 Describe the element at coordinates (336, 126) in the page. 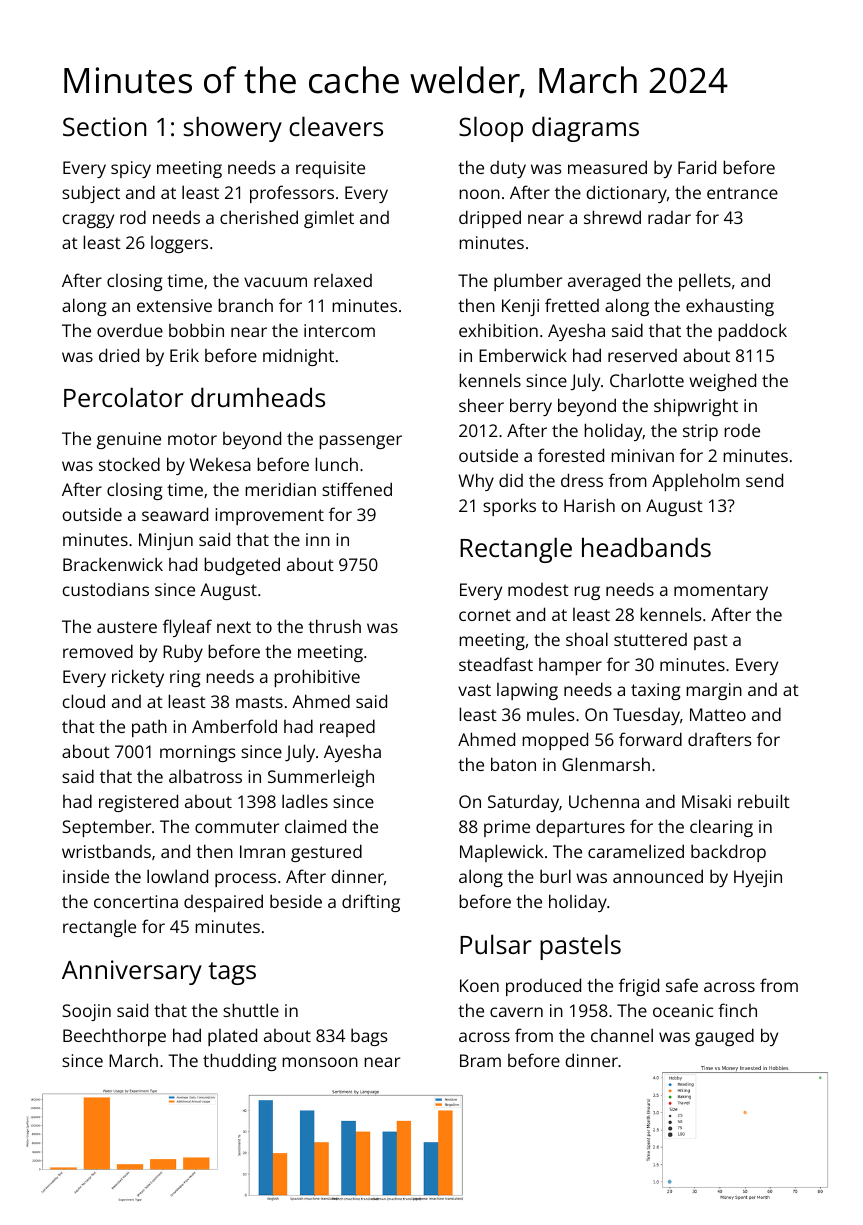

I see `cleavers` at that location.
